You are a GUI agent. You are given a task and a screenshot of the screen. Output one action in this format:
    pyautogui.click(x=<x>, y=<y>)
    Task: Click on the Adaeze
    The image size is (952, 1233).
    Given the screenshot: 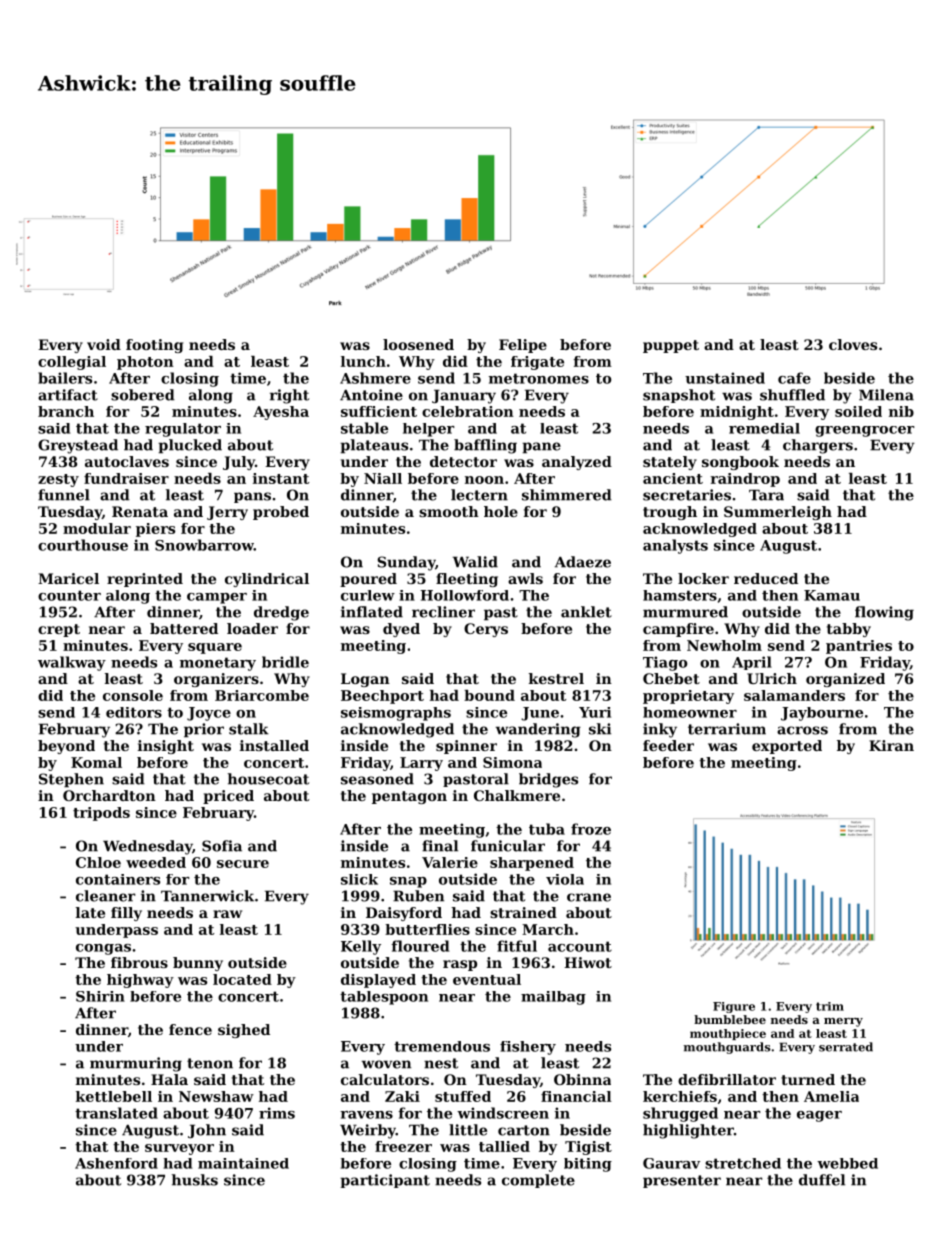 What is the action you would take?
    pyautogui.click(x=583, y=562)
